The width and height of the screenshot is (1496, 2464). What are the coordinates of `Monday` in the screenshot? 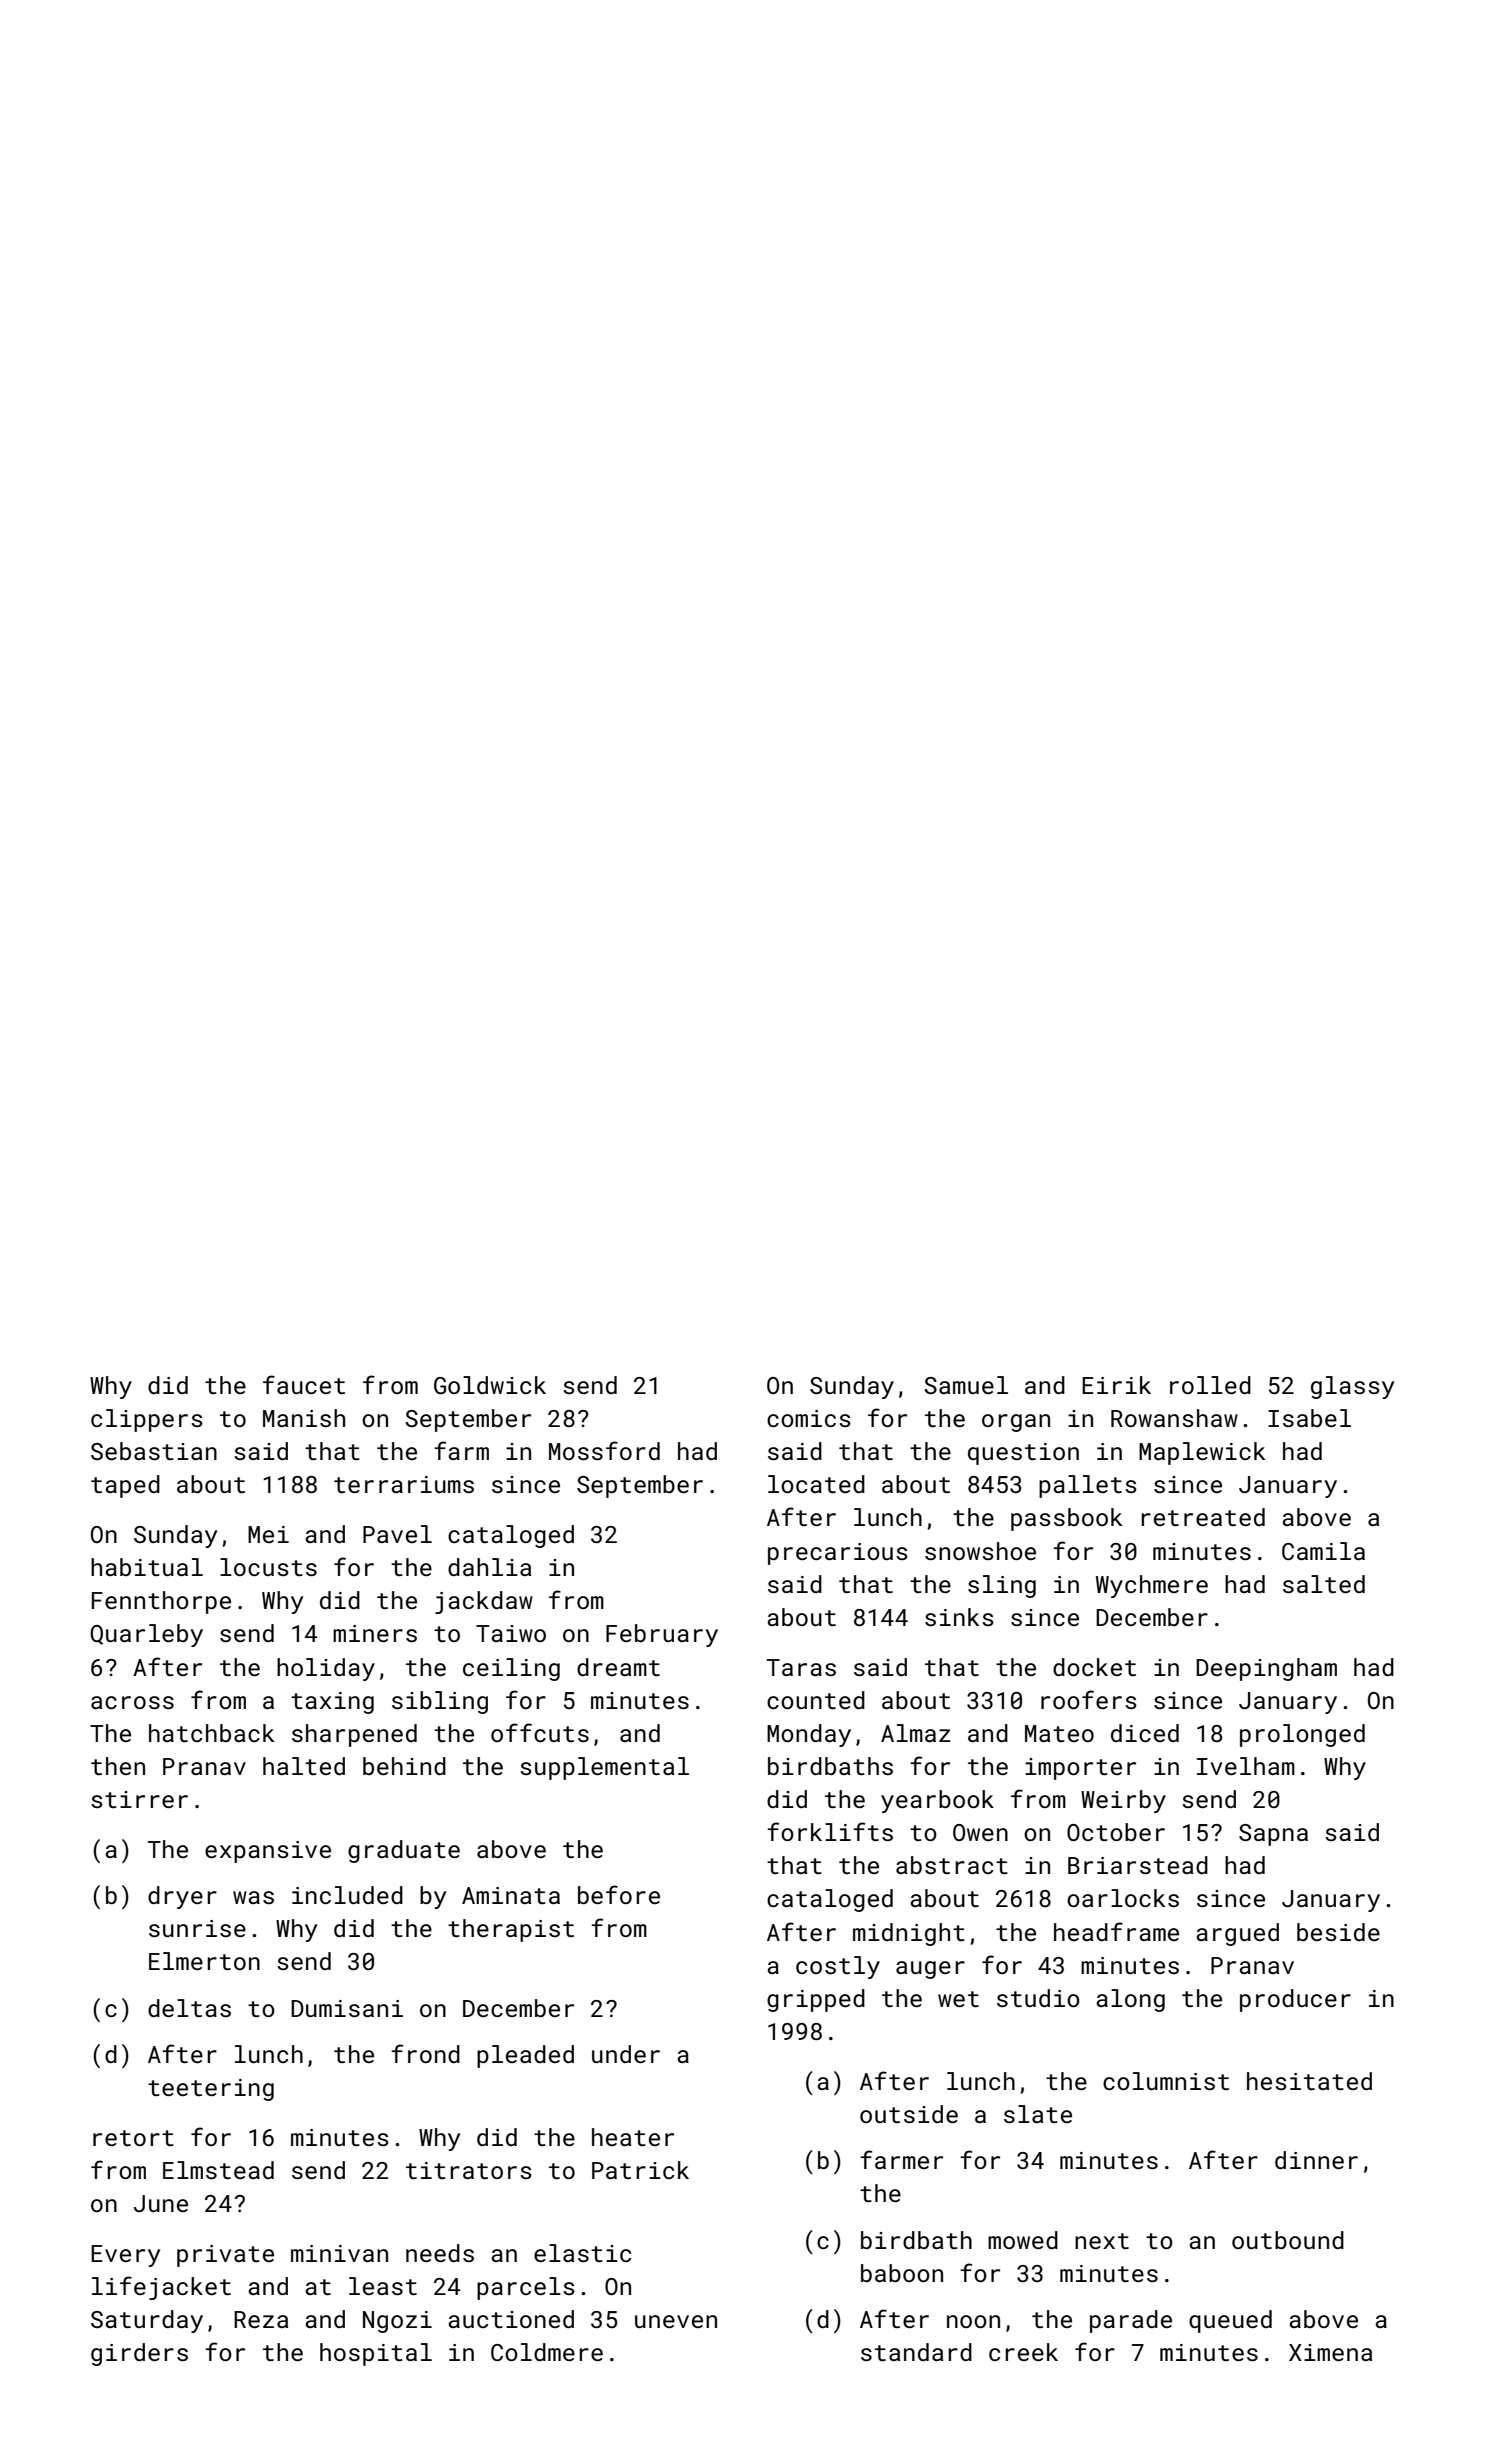 It's located at (809, 1735).
